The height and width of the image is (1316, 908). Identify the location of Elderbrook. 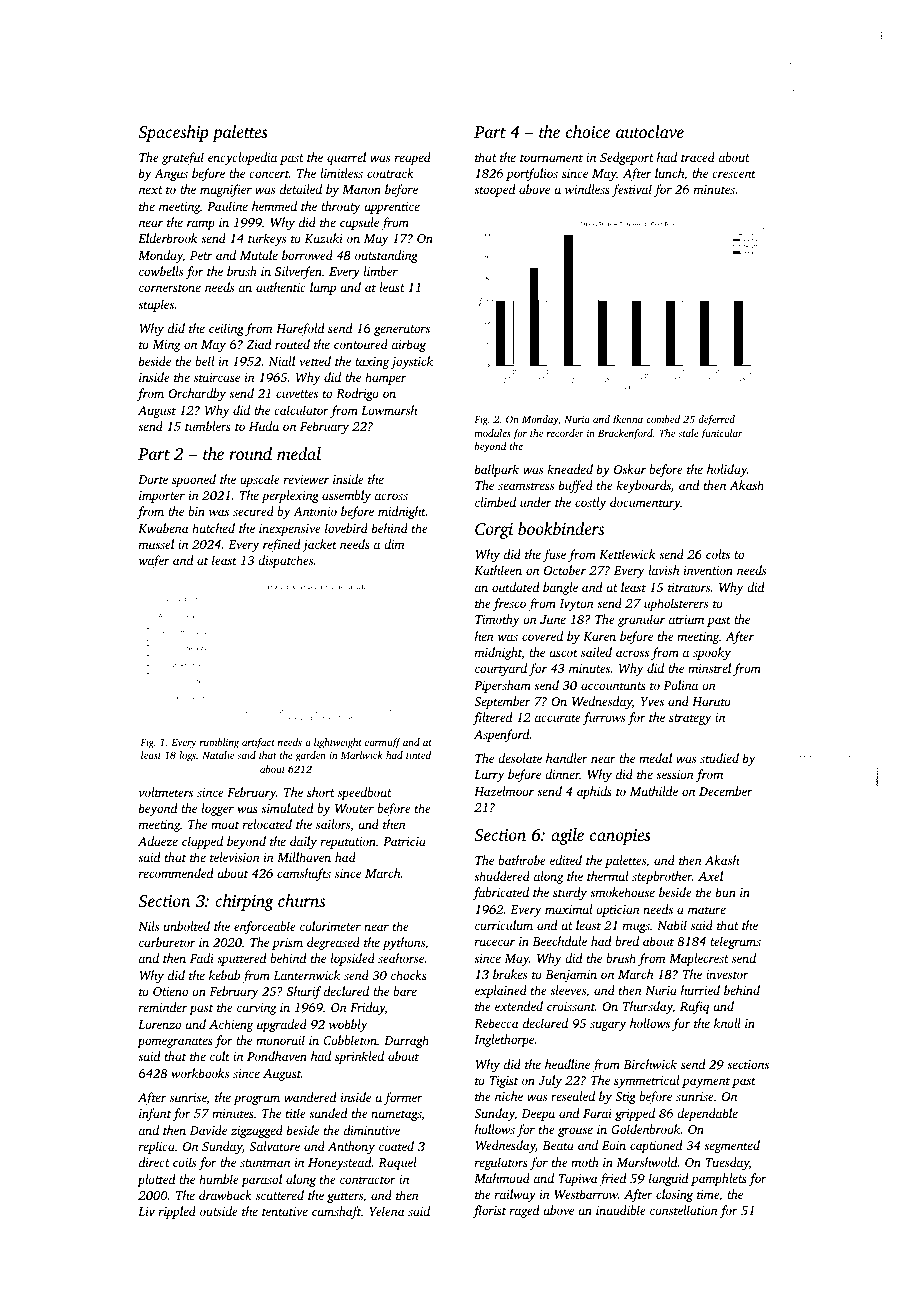
(167, 238).
